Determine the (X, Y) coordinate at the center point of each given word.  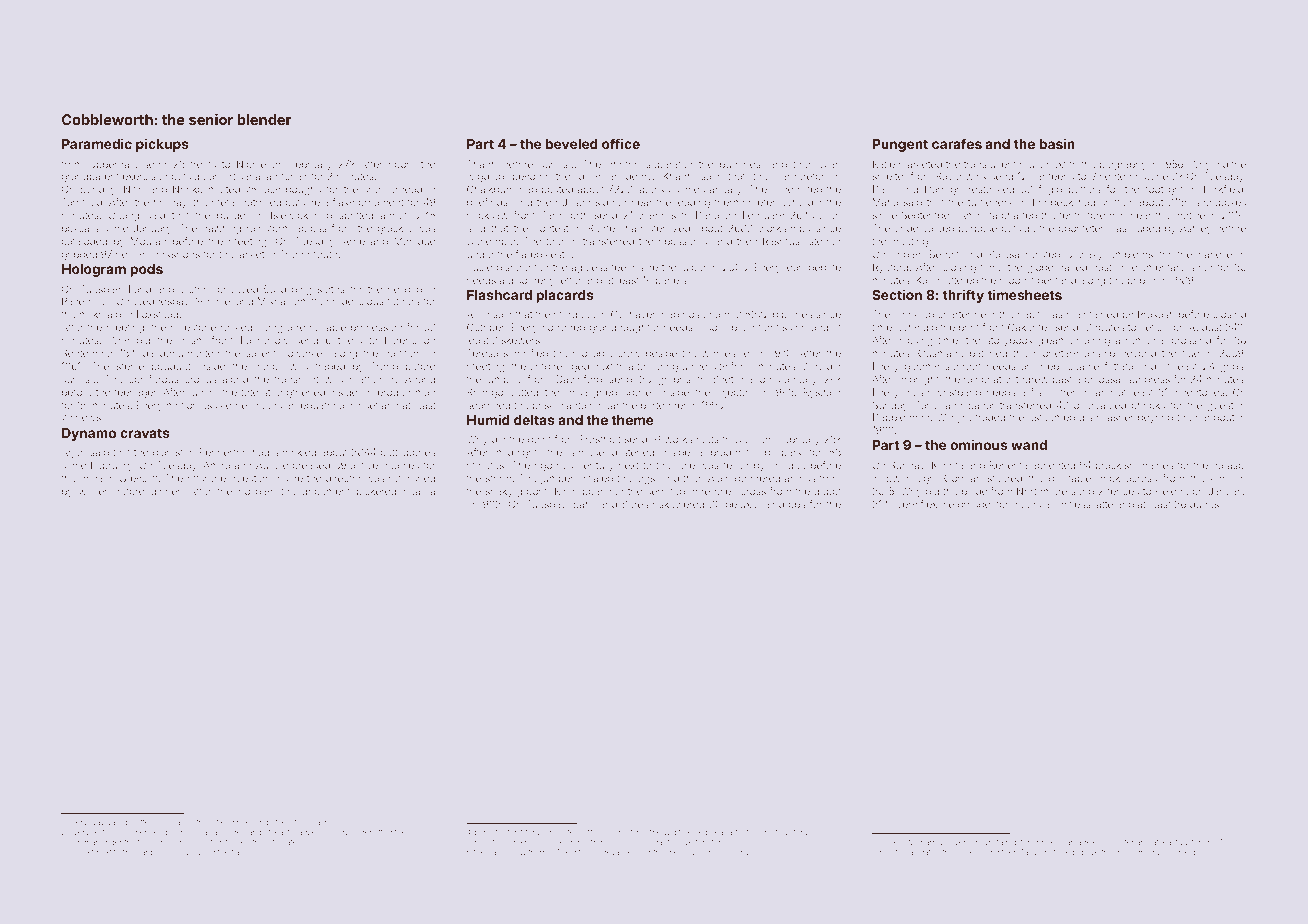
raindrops (783, 505)
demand (1057, 280)
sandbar (83, 842)
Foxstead (157, 314)
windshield (1176, 852)
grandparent (90, 177)
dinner (166, 491)
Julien (826, 215)
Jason (576, 202)
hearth (891, 852)
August (1205, 328)
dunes (1204, 504)
